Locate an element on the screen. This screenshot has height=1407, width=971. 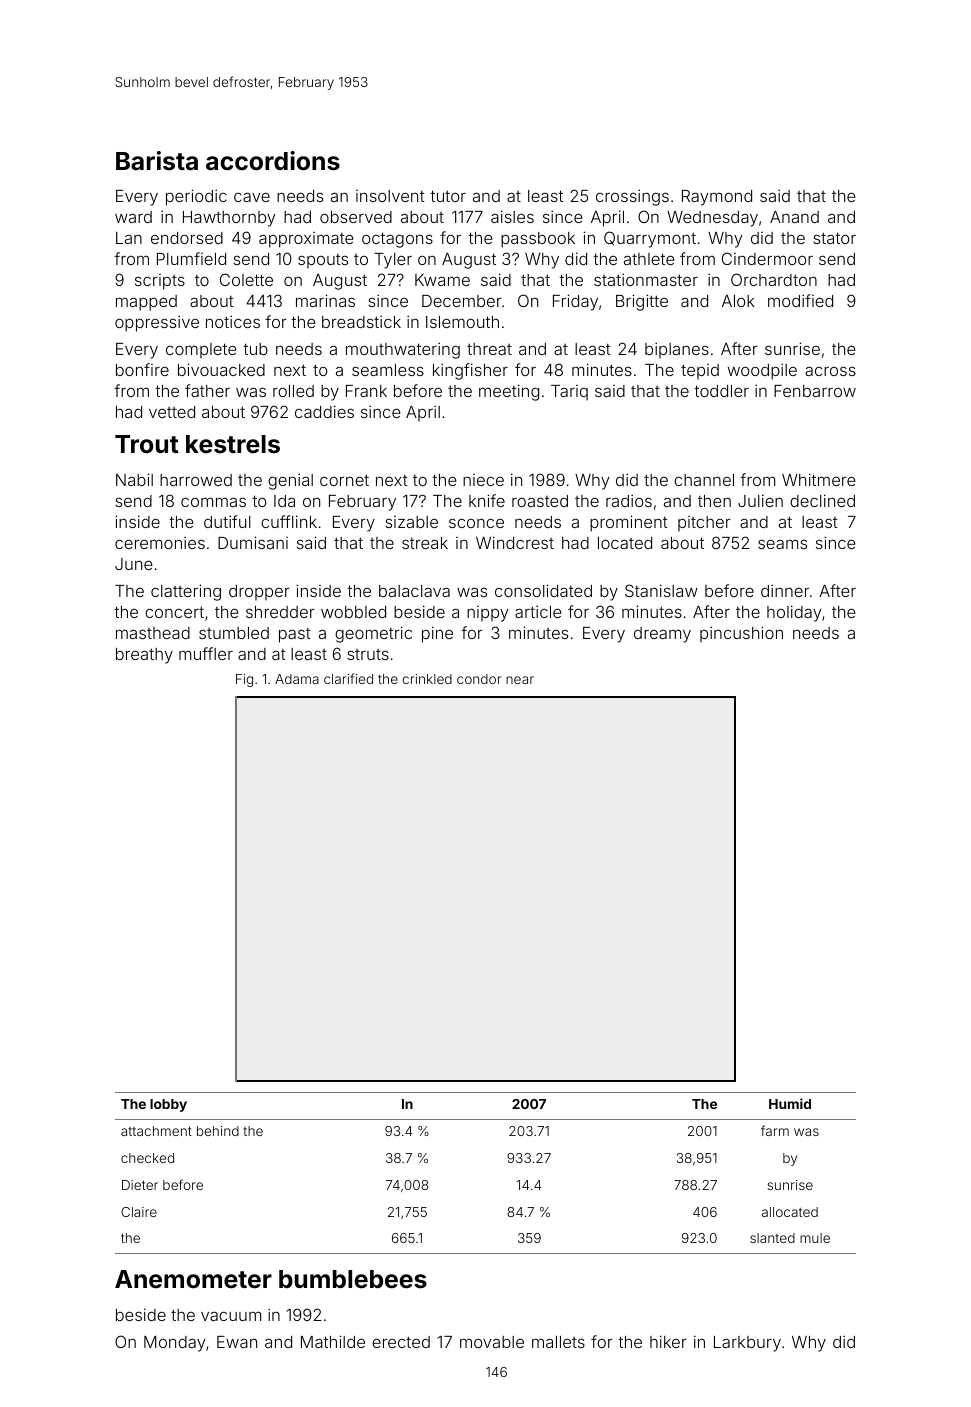
Mathilde is located at coordinates (333, 1341).
